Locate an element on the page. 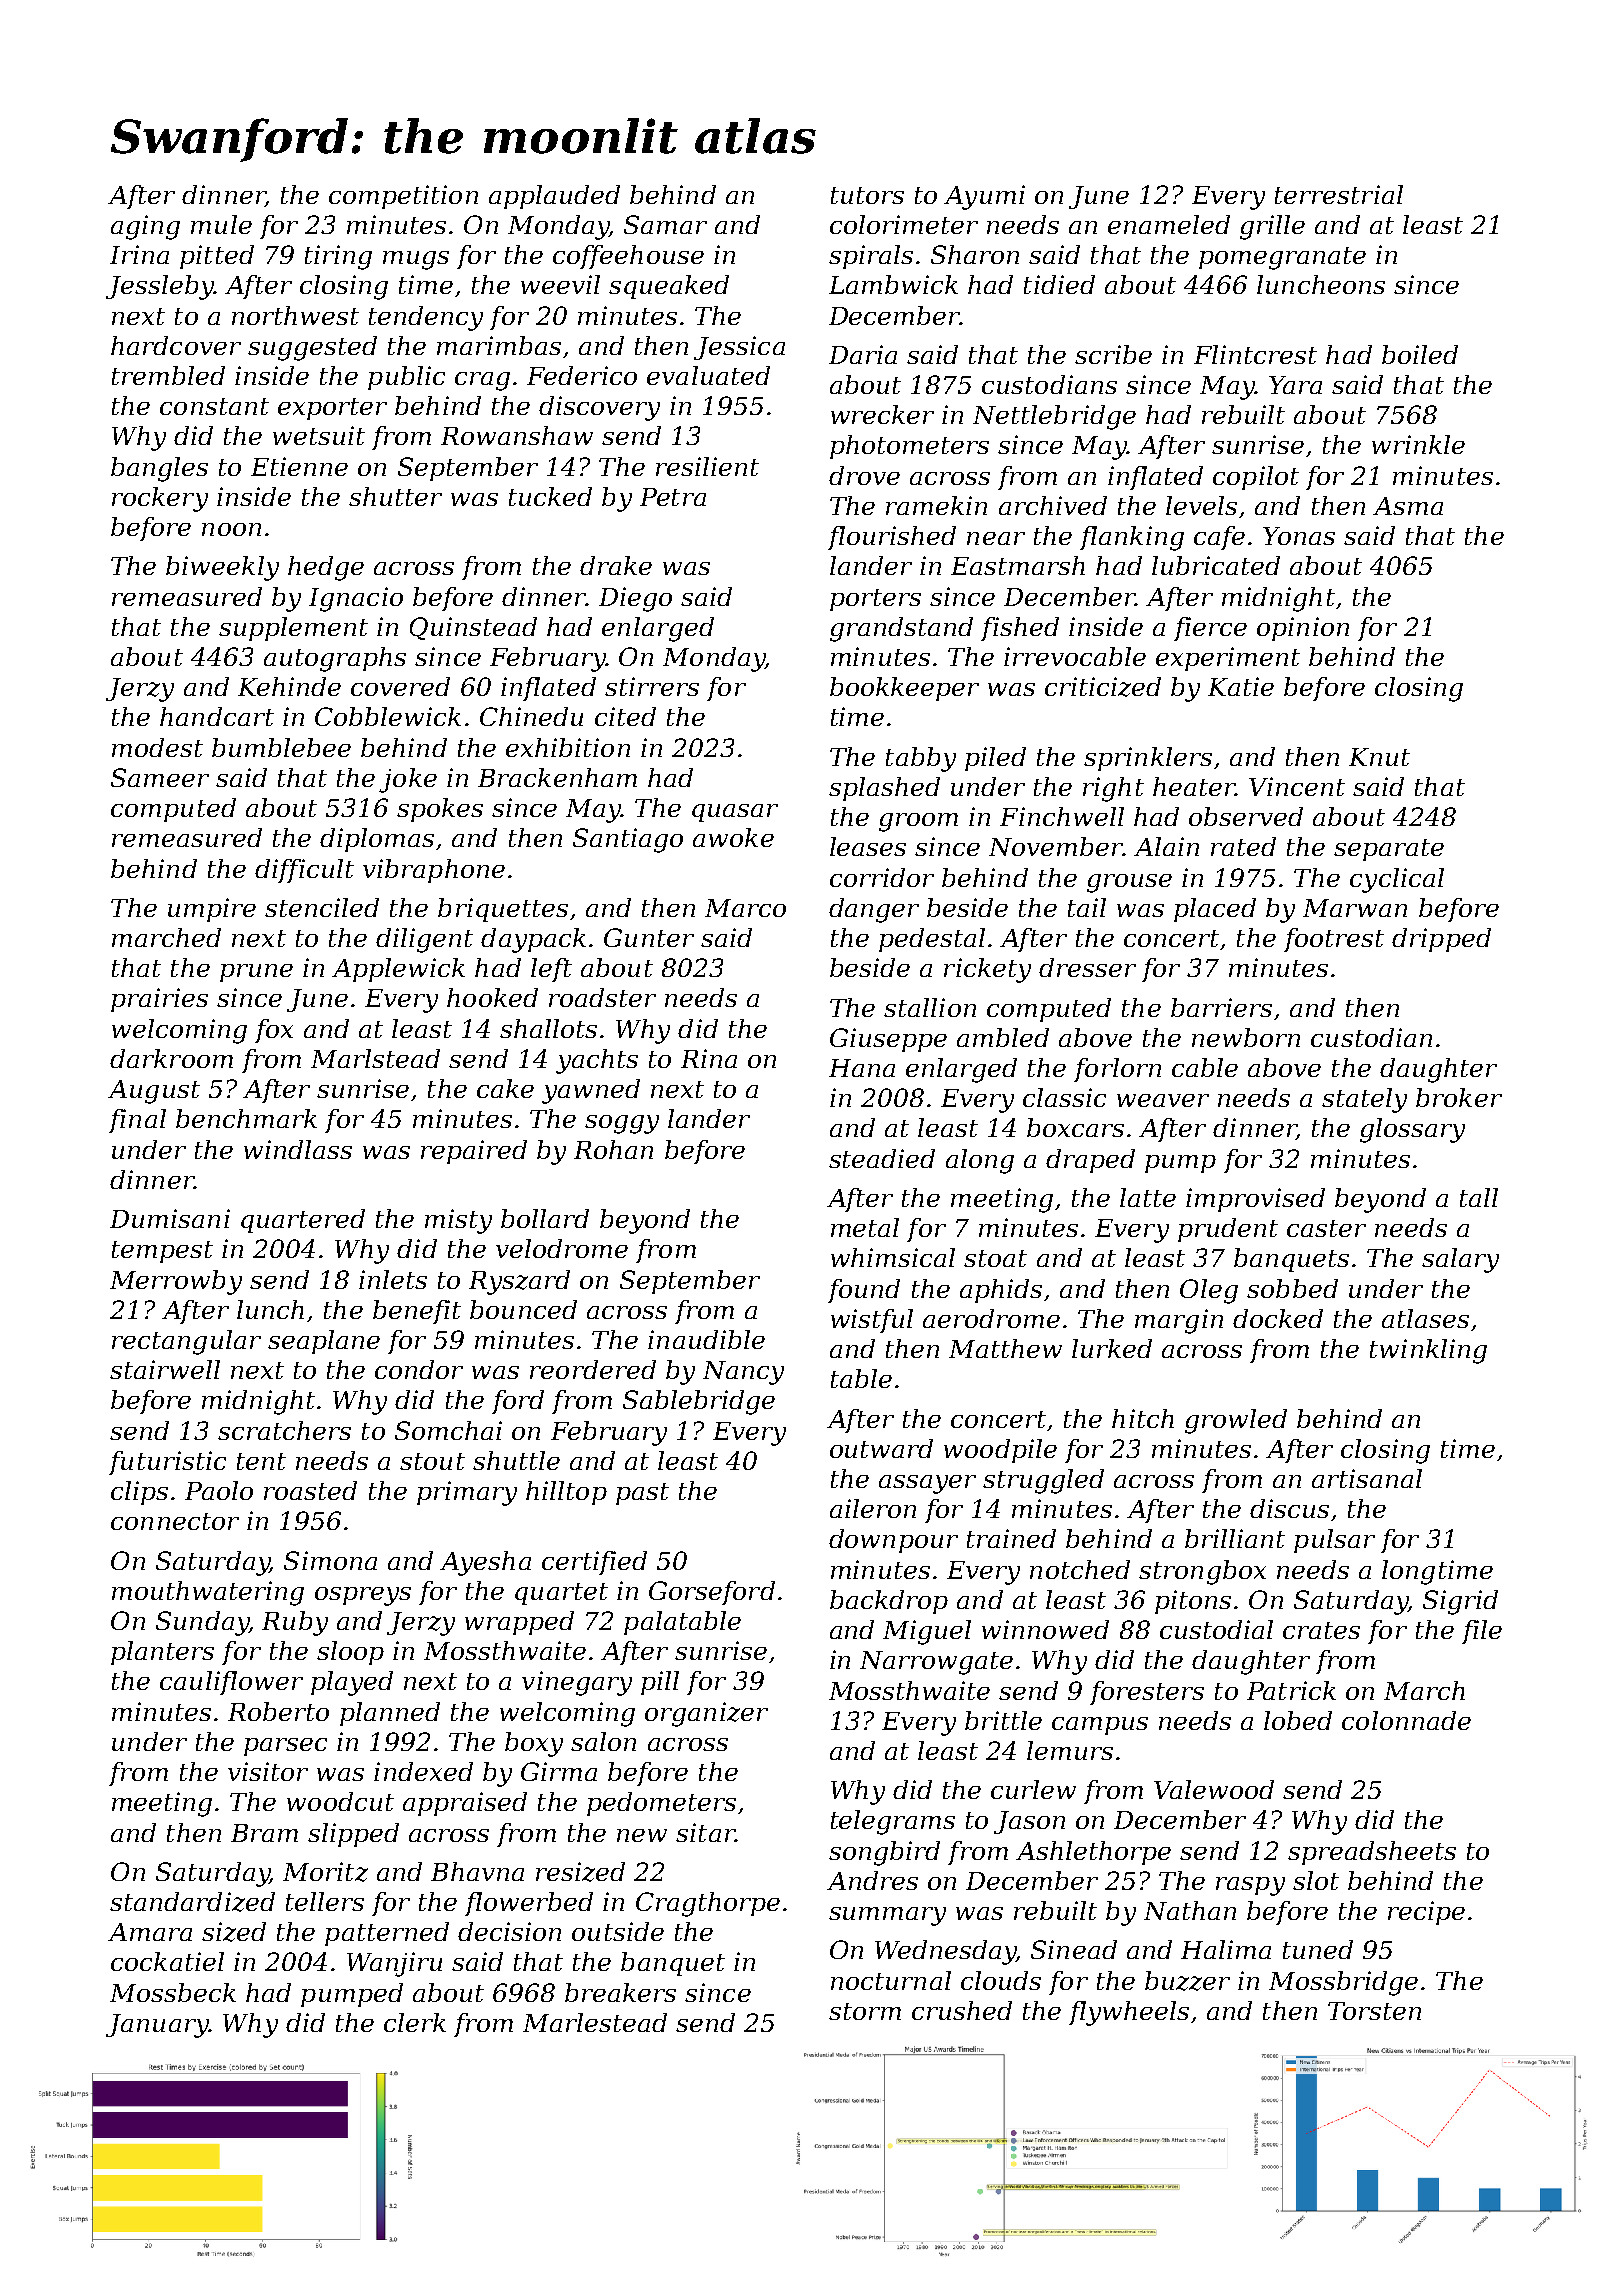 The height and width of the document is (2292, 1620). stenciled is located at coordinates (322, 907).
